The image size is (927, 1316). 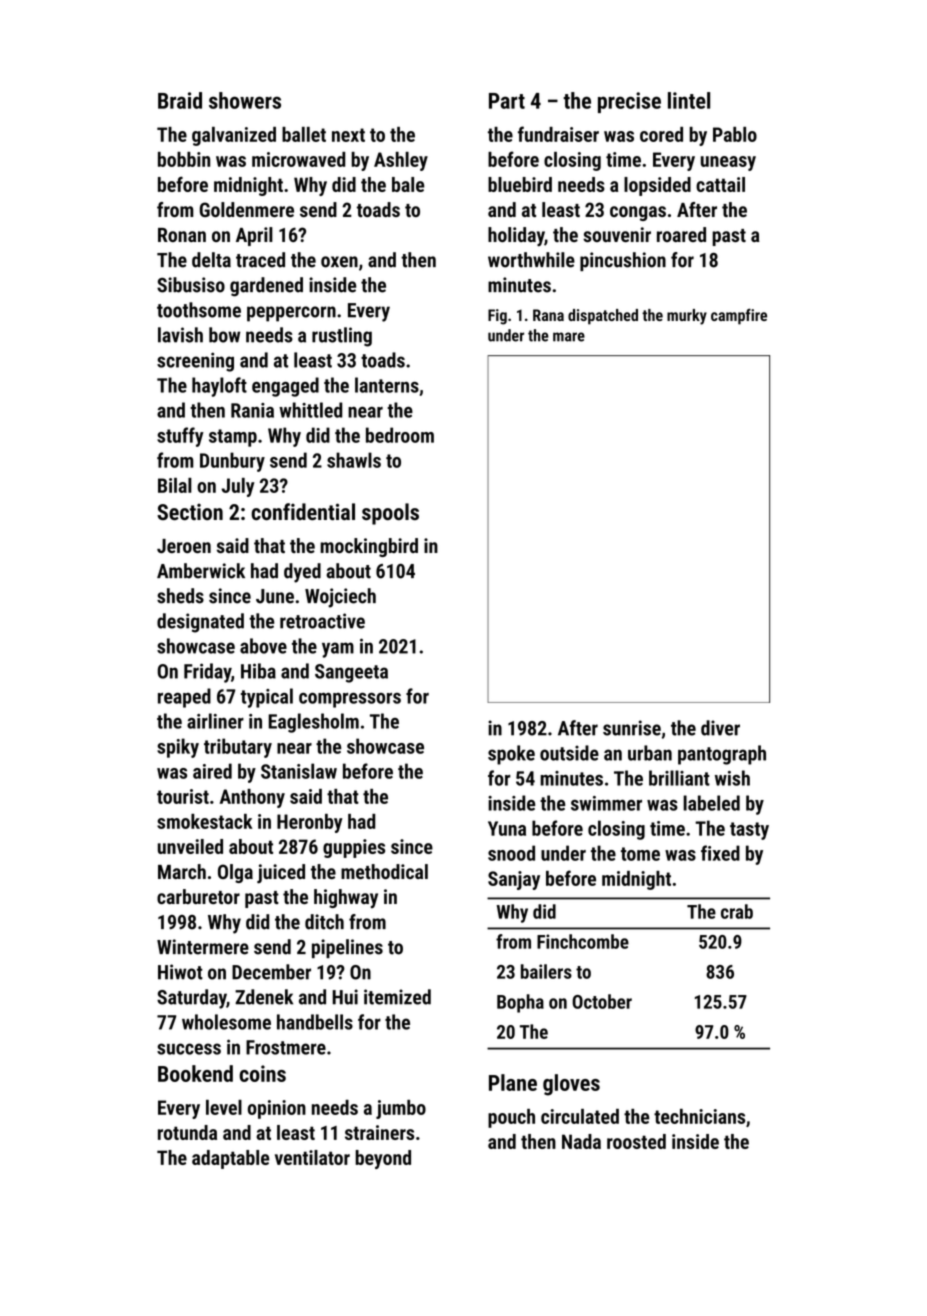 I want to click on brilliant, so click(x=679, y=778).
